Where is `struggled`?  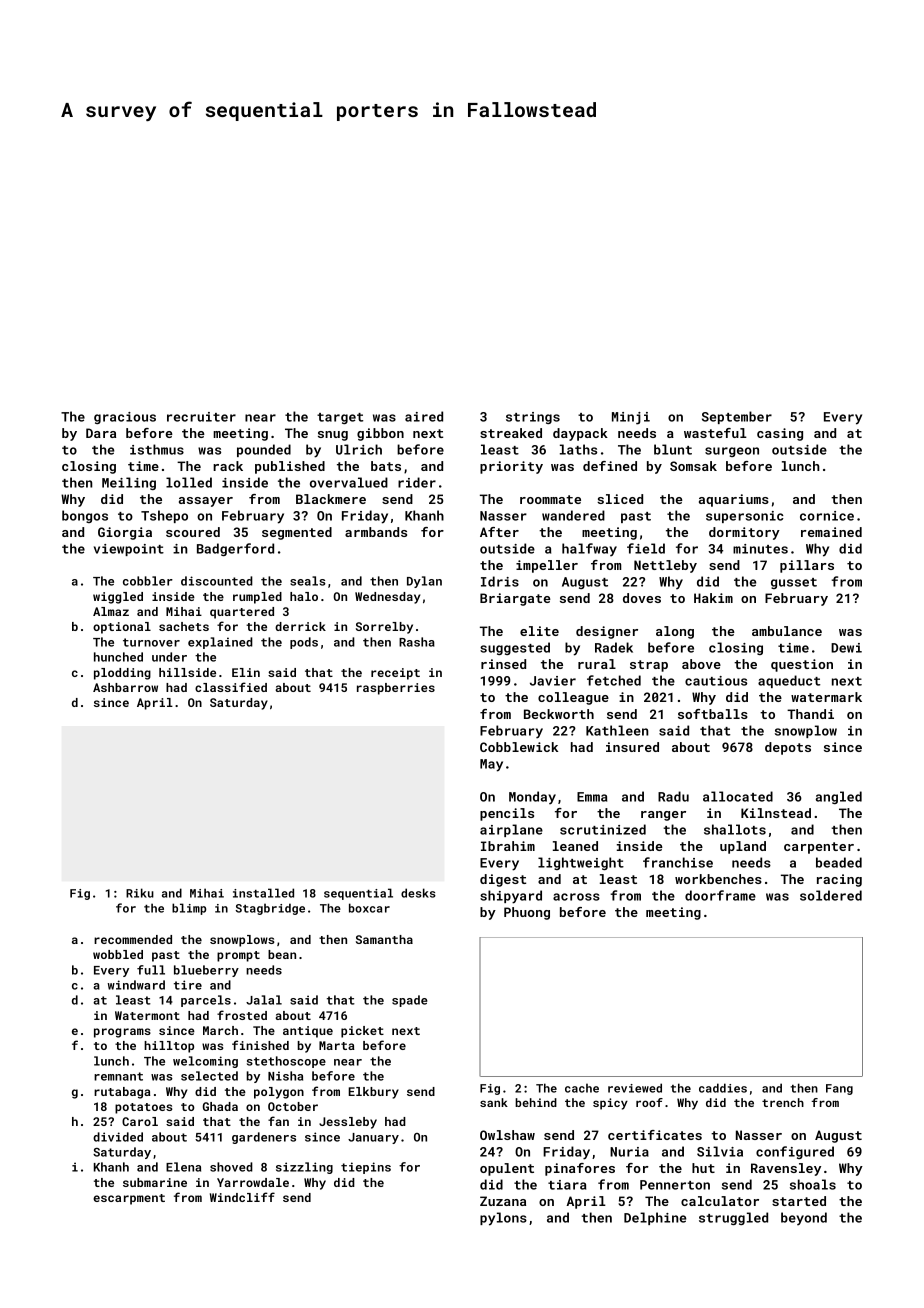
struggled is located at coordinates (733, 1218).
